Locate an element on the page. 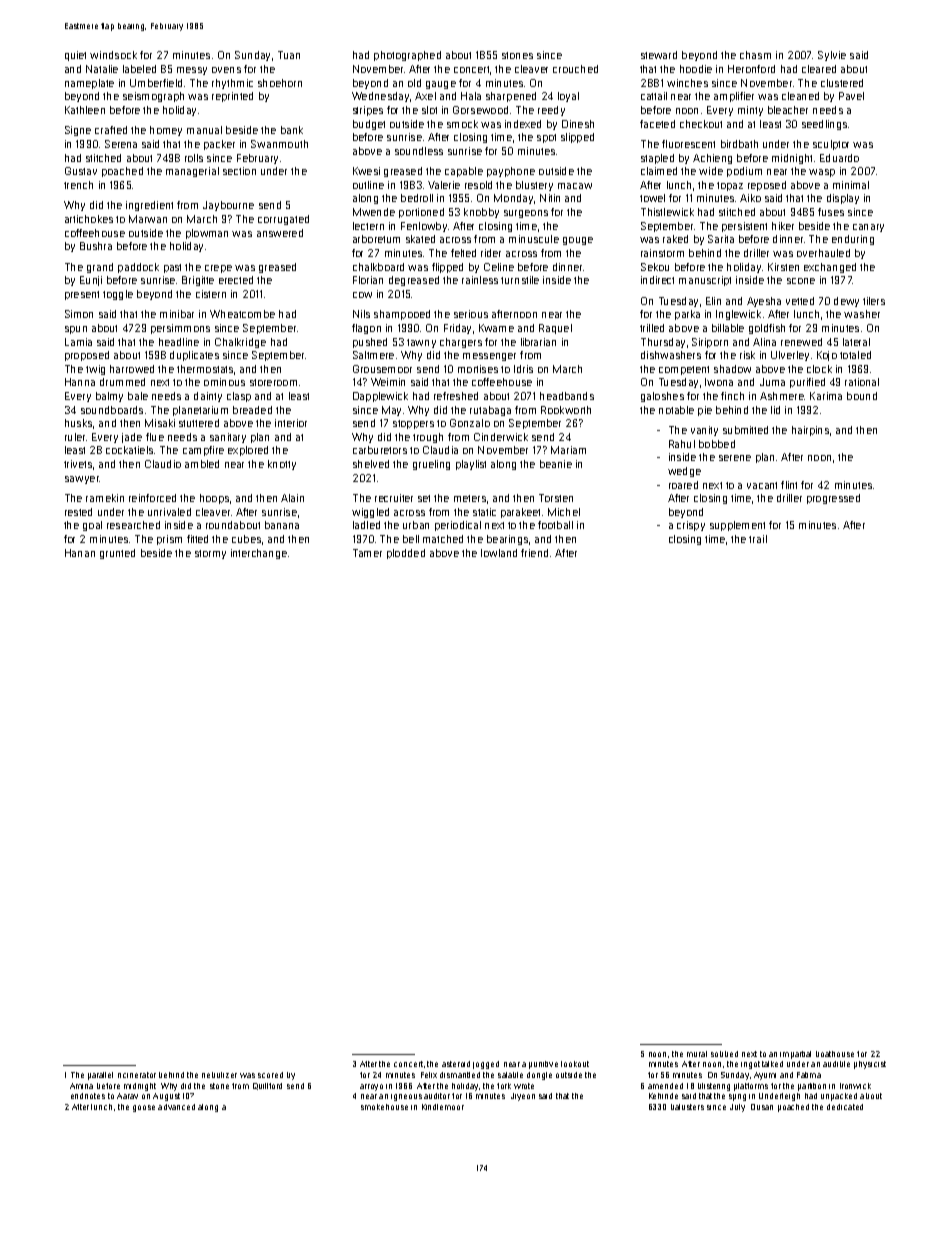 The image size is (952, 1233). friend is located at coordinates (534, 553).
